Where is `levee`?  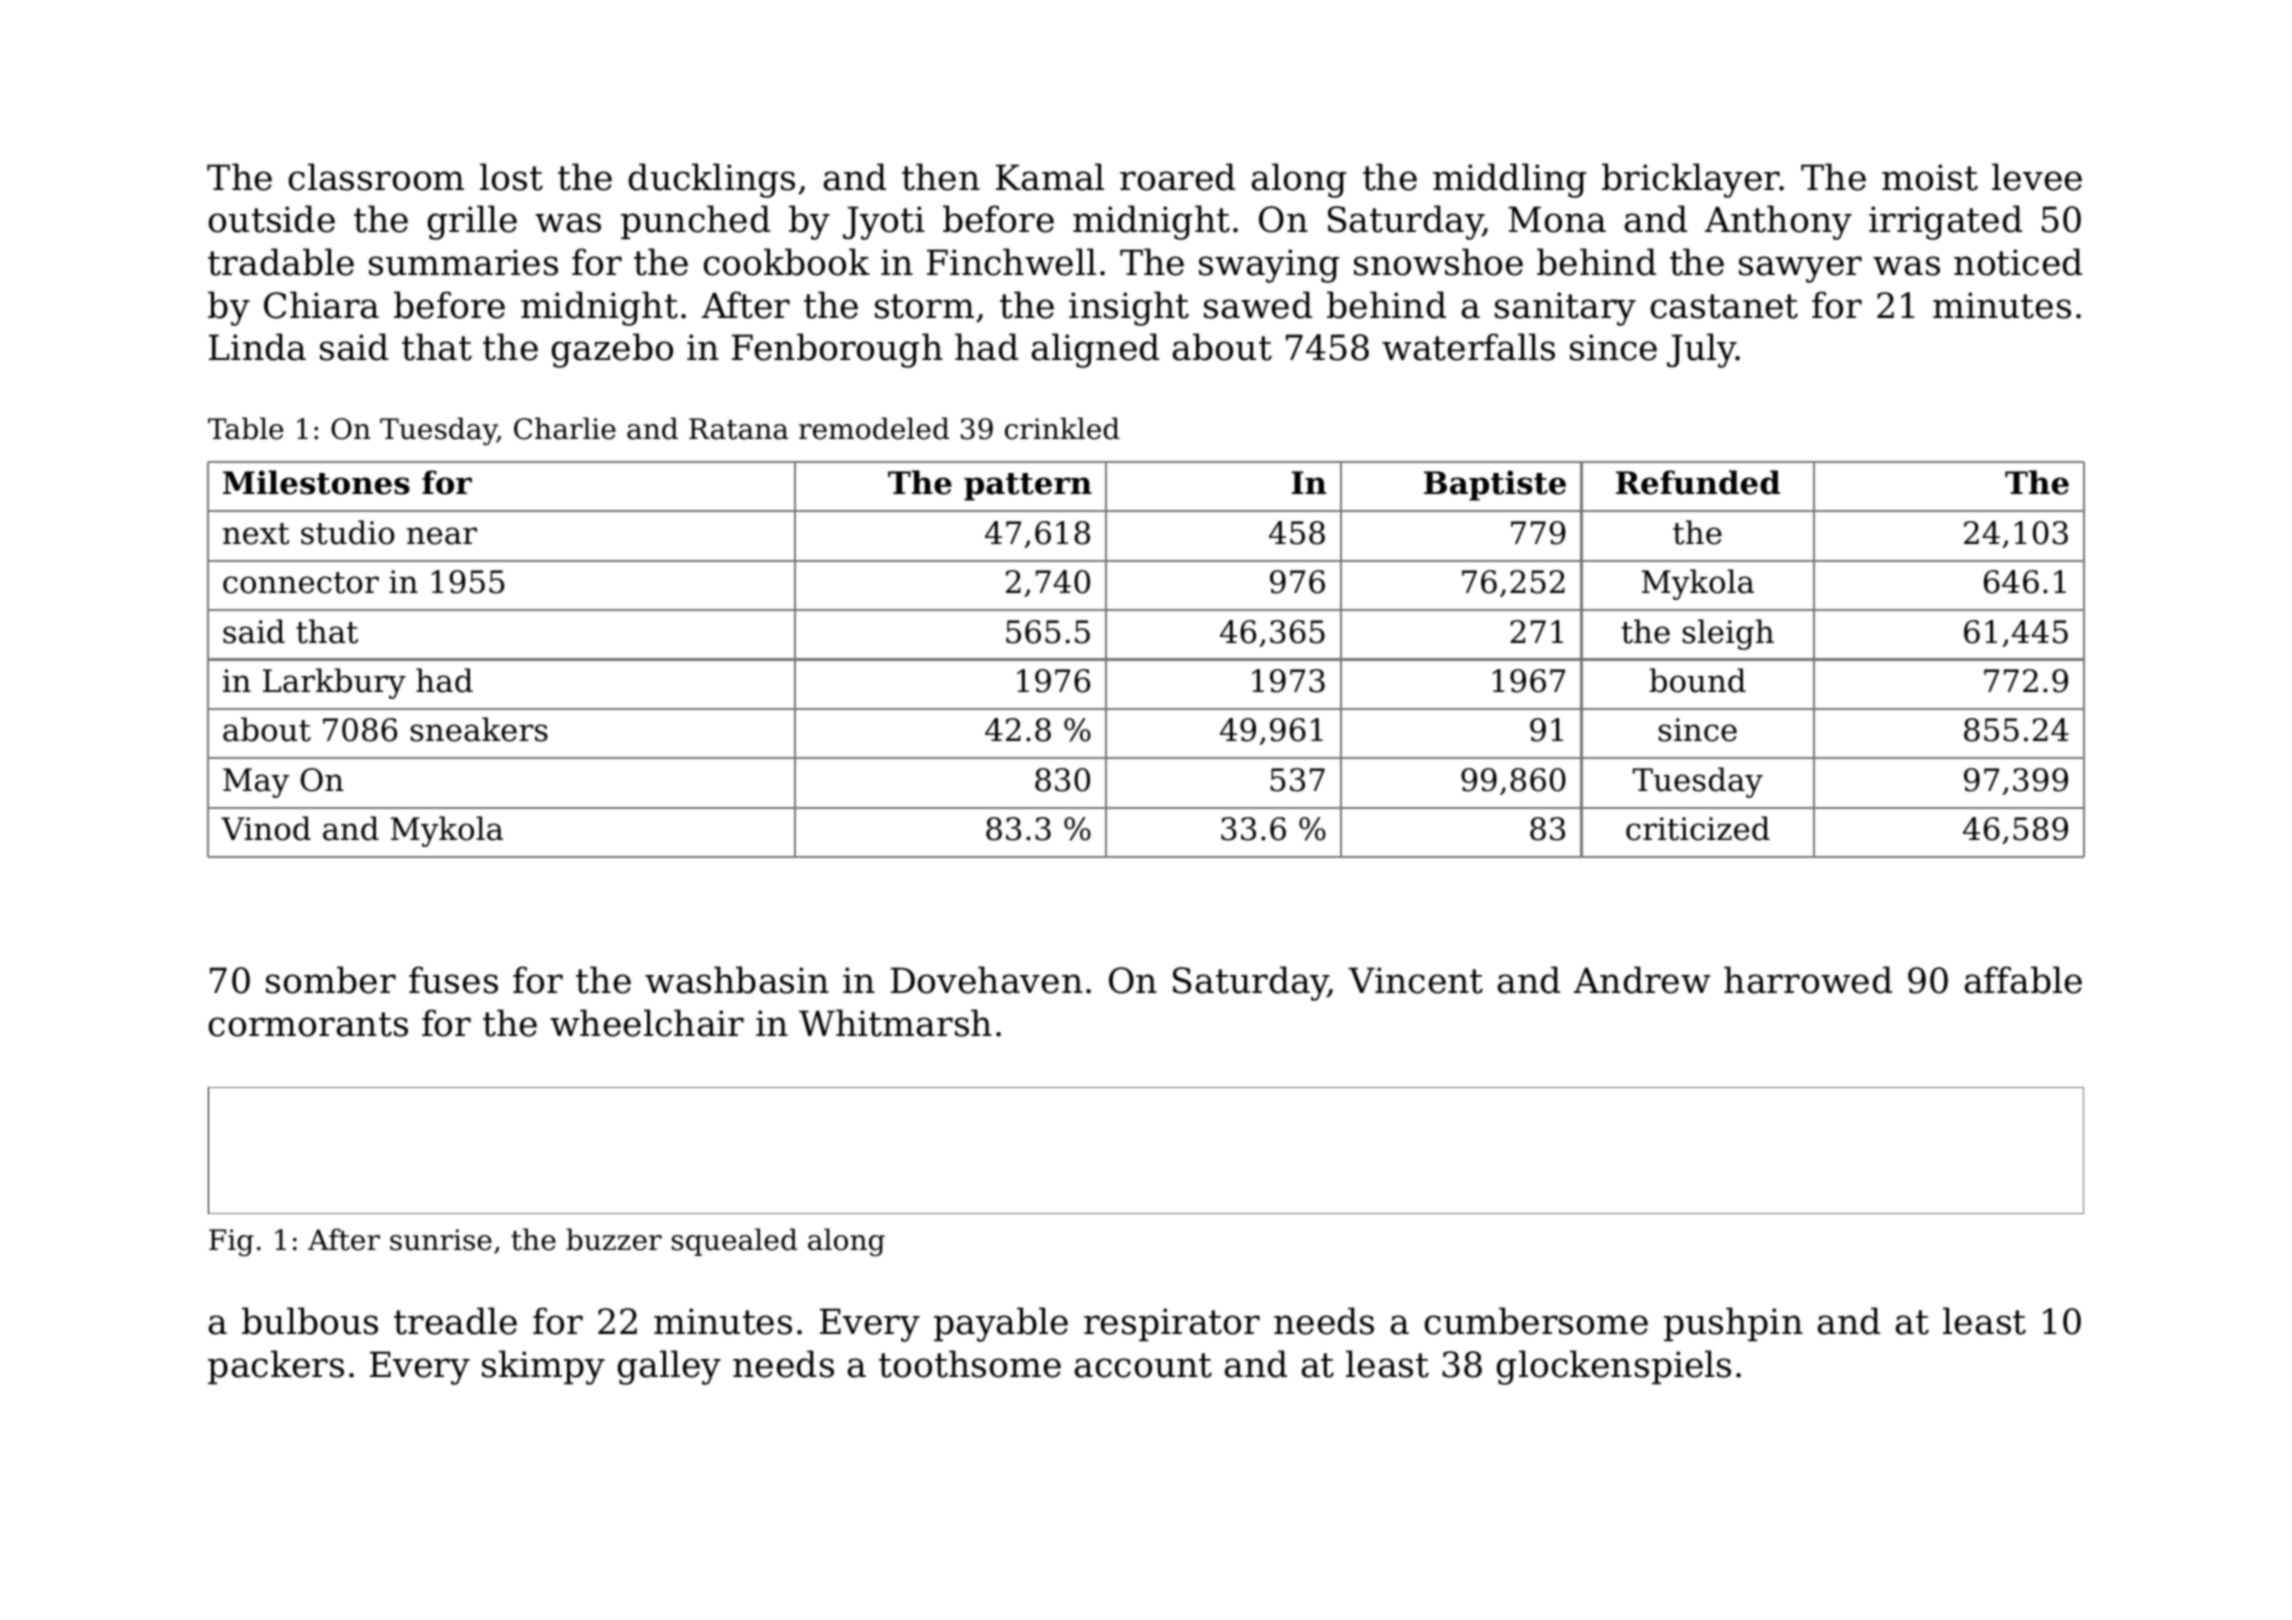 levee is located at coordinates (2037, 177).
